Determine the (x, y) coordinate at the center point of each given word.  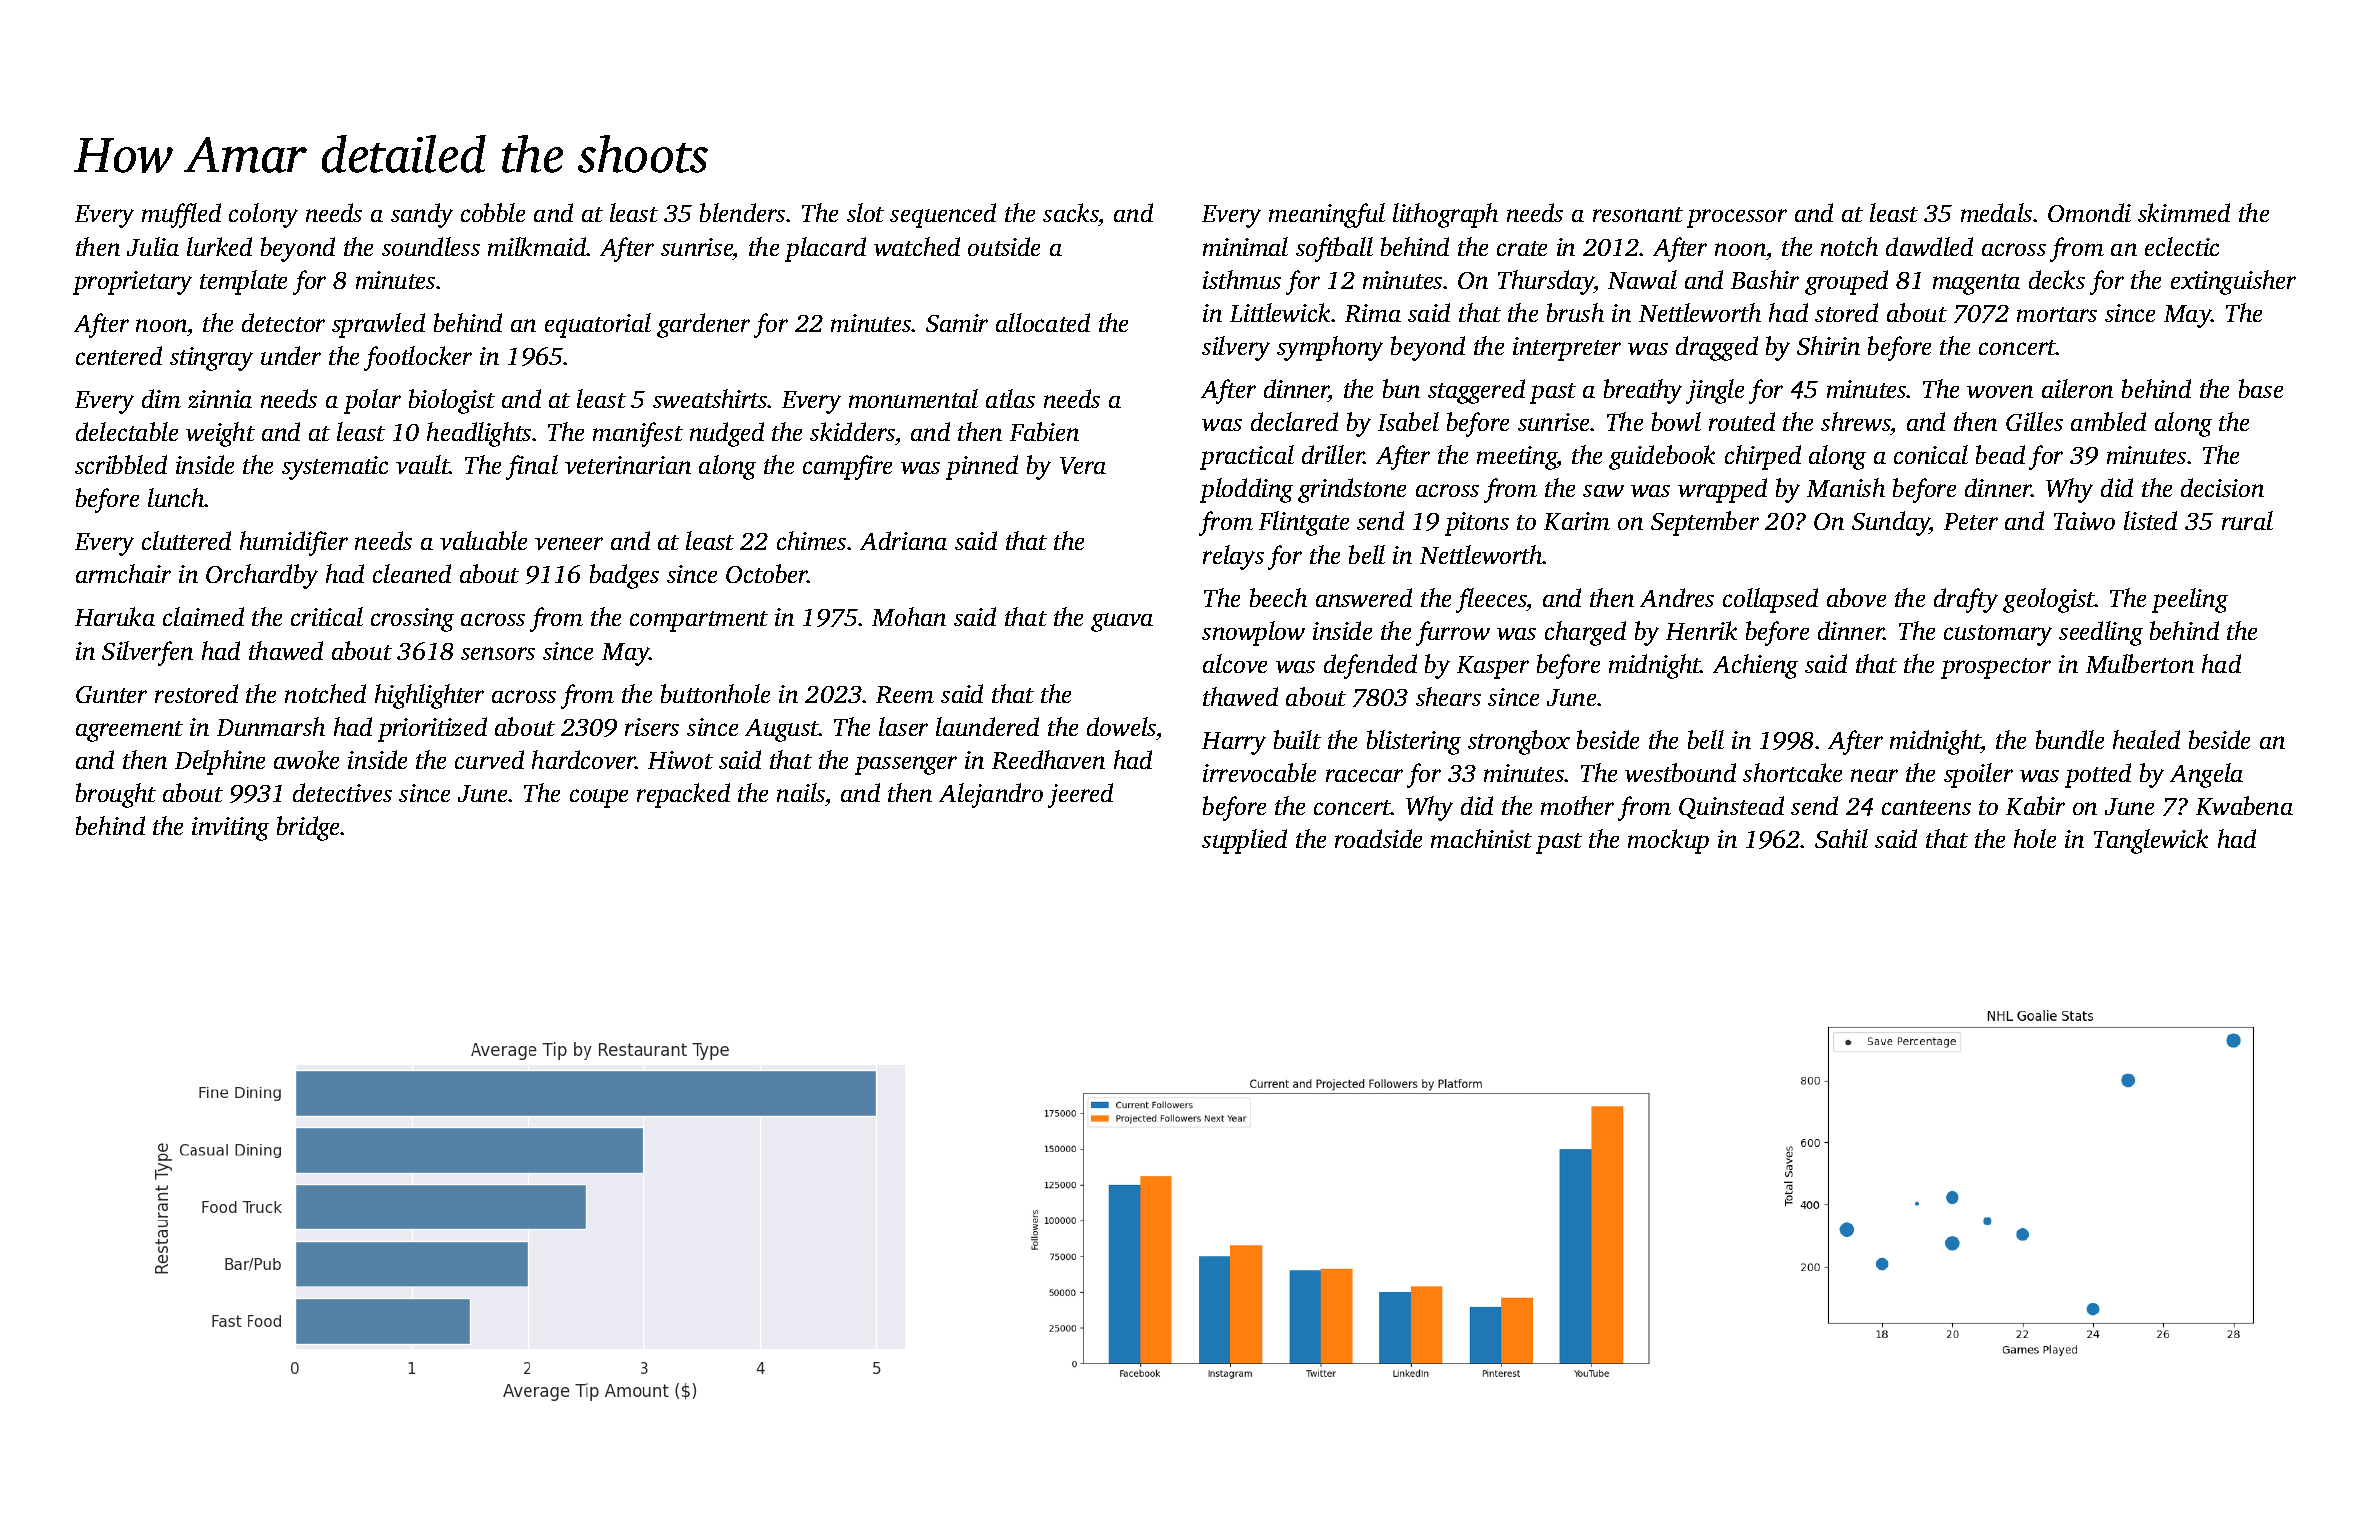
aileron (2077, 388)
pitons (1477, 524)
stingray (211, 359)
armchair (123, 573)
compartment (699, 621)
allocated (1043, 322)
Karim (1577, 521)
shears (1448, 696)
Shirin (1828, 345)
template (243, 282)
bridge (308, 828)
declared (1294, 421)
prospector (1996, 668)
